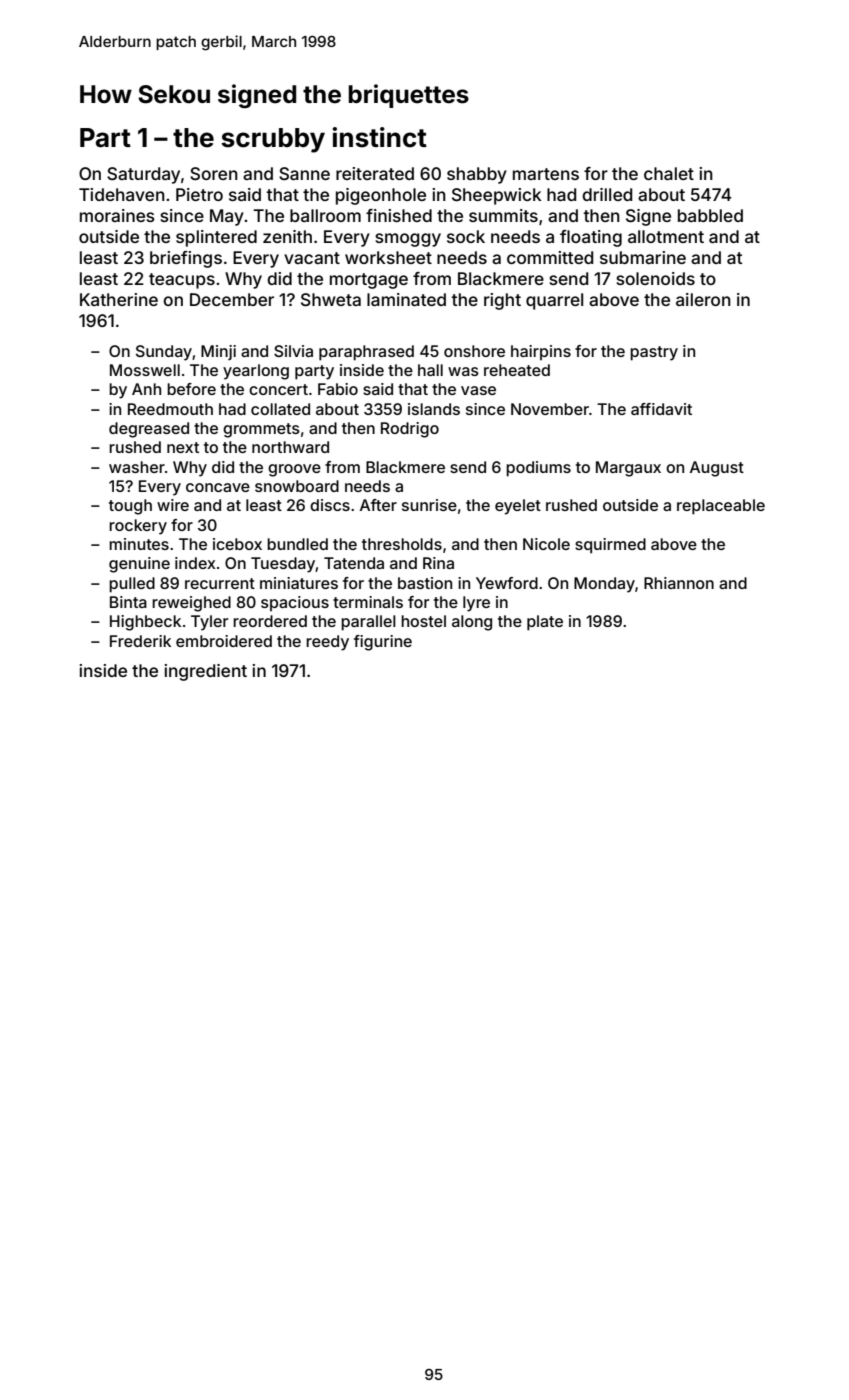  What do you see at coordinates (679, 583) in the page?
I see `Rhiannon` at bounding box center [679, 583].
